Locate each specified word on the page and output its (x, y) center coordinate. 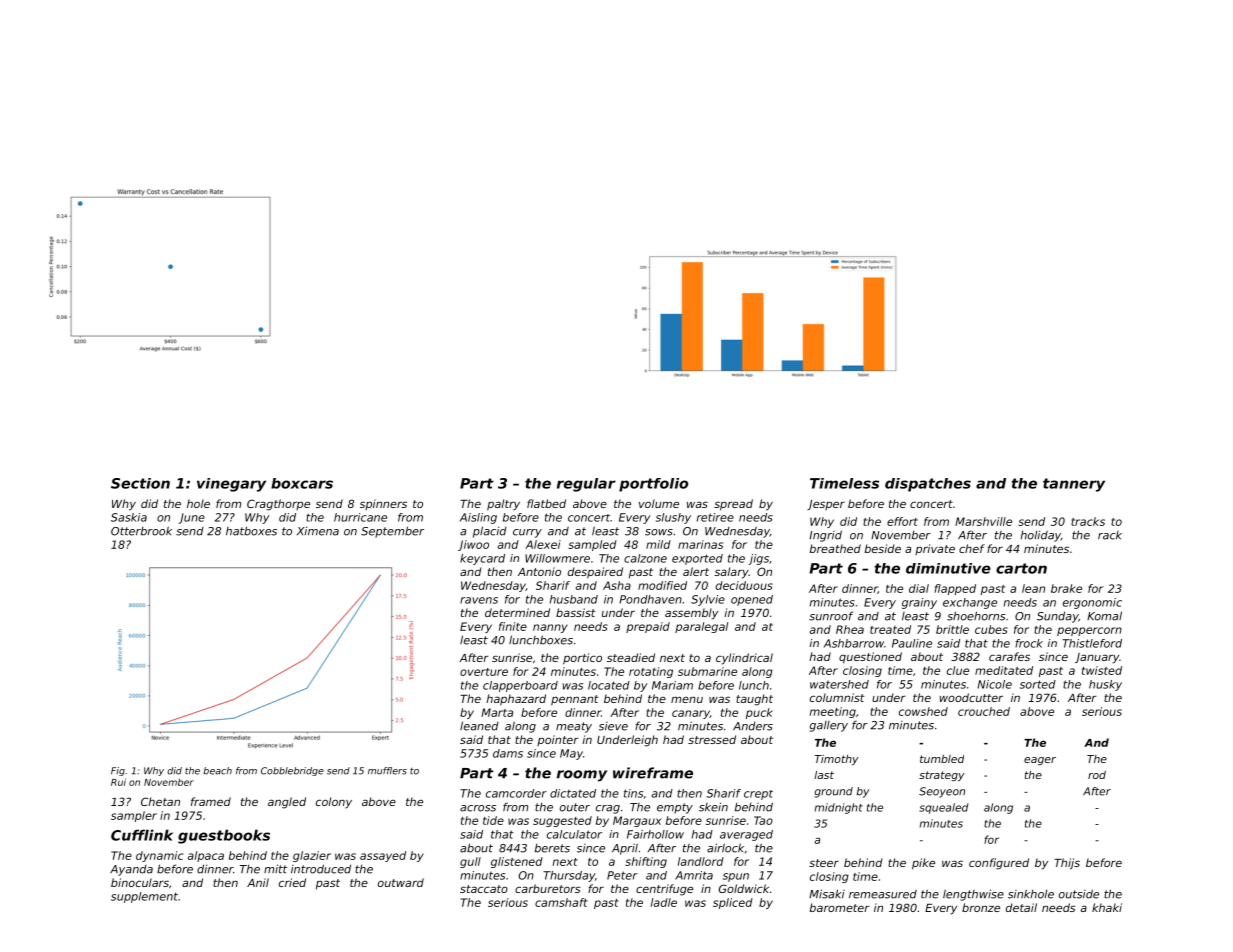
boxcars (302, 483)
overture (484, 672)
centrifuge (664, 890)
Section (140, 483)
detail (1021, 907)
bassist (576, 612)
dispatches (928, 485)
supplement (144, 897)
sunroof (831, 616)
